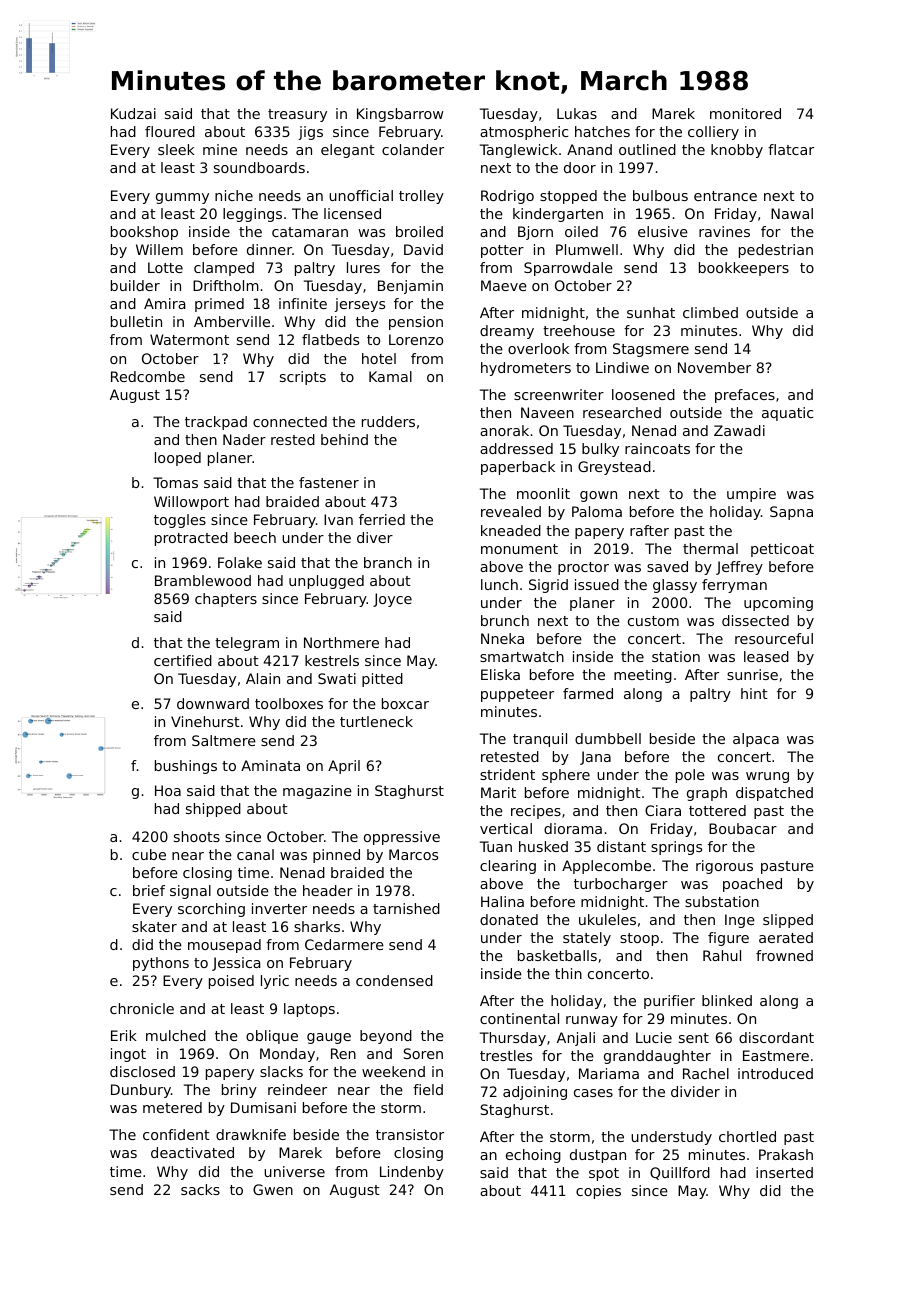  I want to click on Hoa, so click(168, 790).
